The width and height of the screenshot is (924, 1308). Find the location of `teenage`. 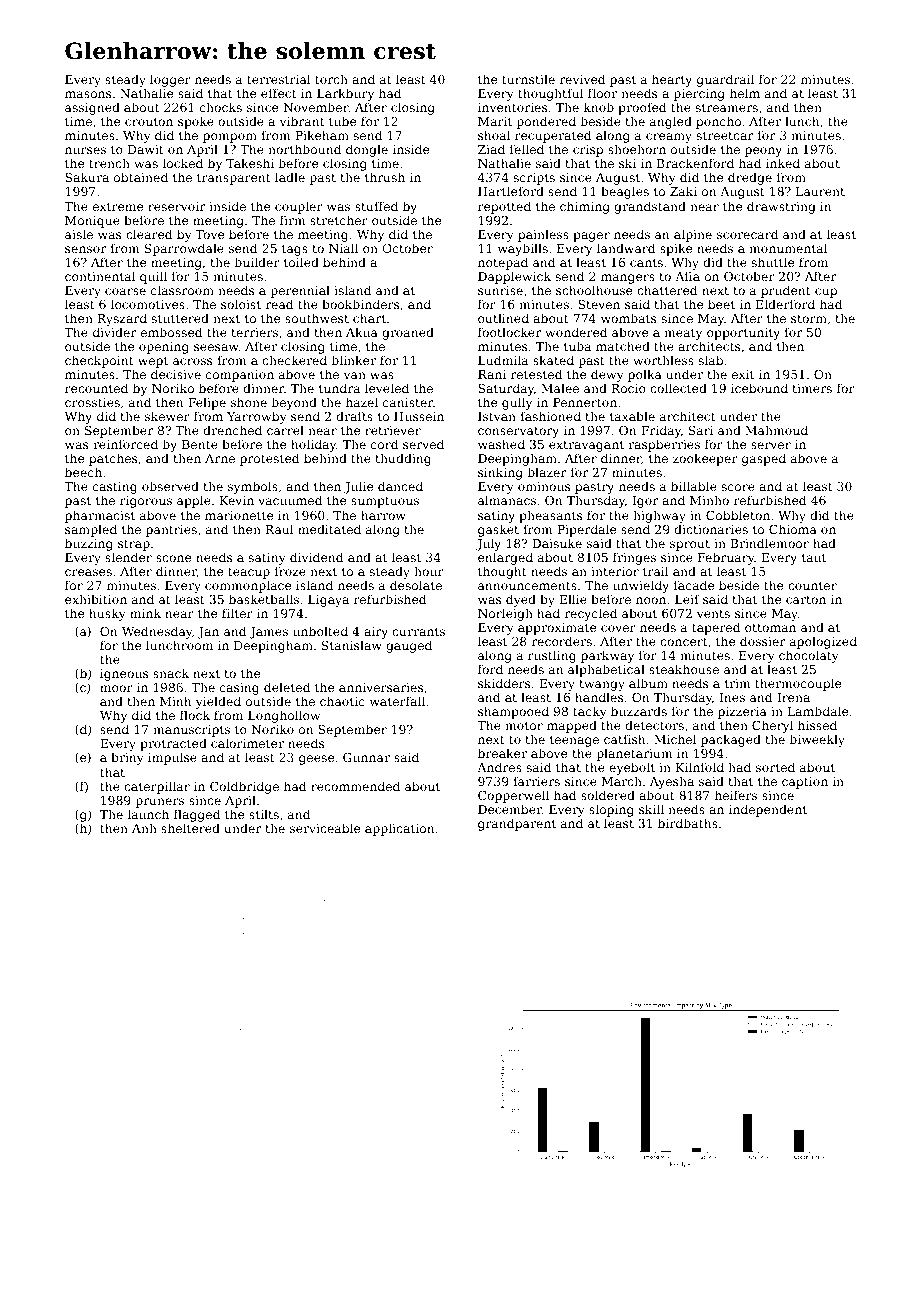

teenage is located at coordinates (574, 741).
